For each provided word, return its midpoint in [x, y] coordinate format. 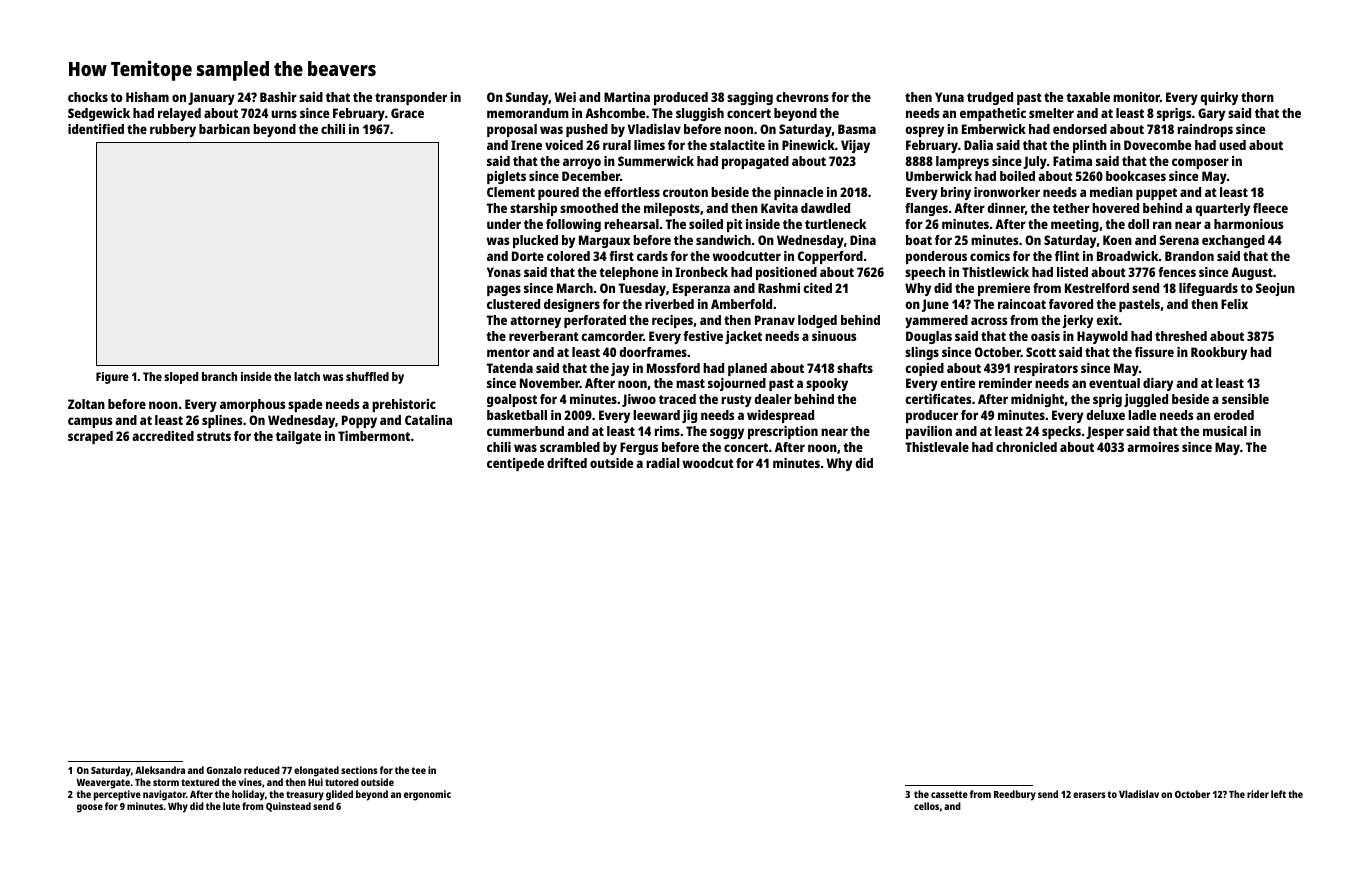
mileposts [672, 209]
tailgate [298, 437]
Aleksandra [160, 770]
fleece [1270, 208]
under [504, 224]
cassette [949, 794]
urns [284, 114]
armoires [1153, 447]
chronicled [1026, 447]
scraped [90, 437]
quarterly [1222, 209]
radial [662, 463]
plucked [535, 241]
